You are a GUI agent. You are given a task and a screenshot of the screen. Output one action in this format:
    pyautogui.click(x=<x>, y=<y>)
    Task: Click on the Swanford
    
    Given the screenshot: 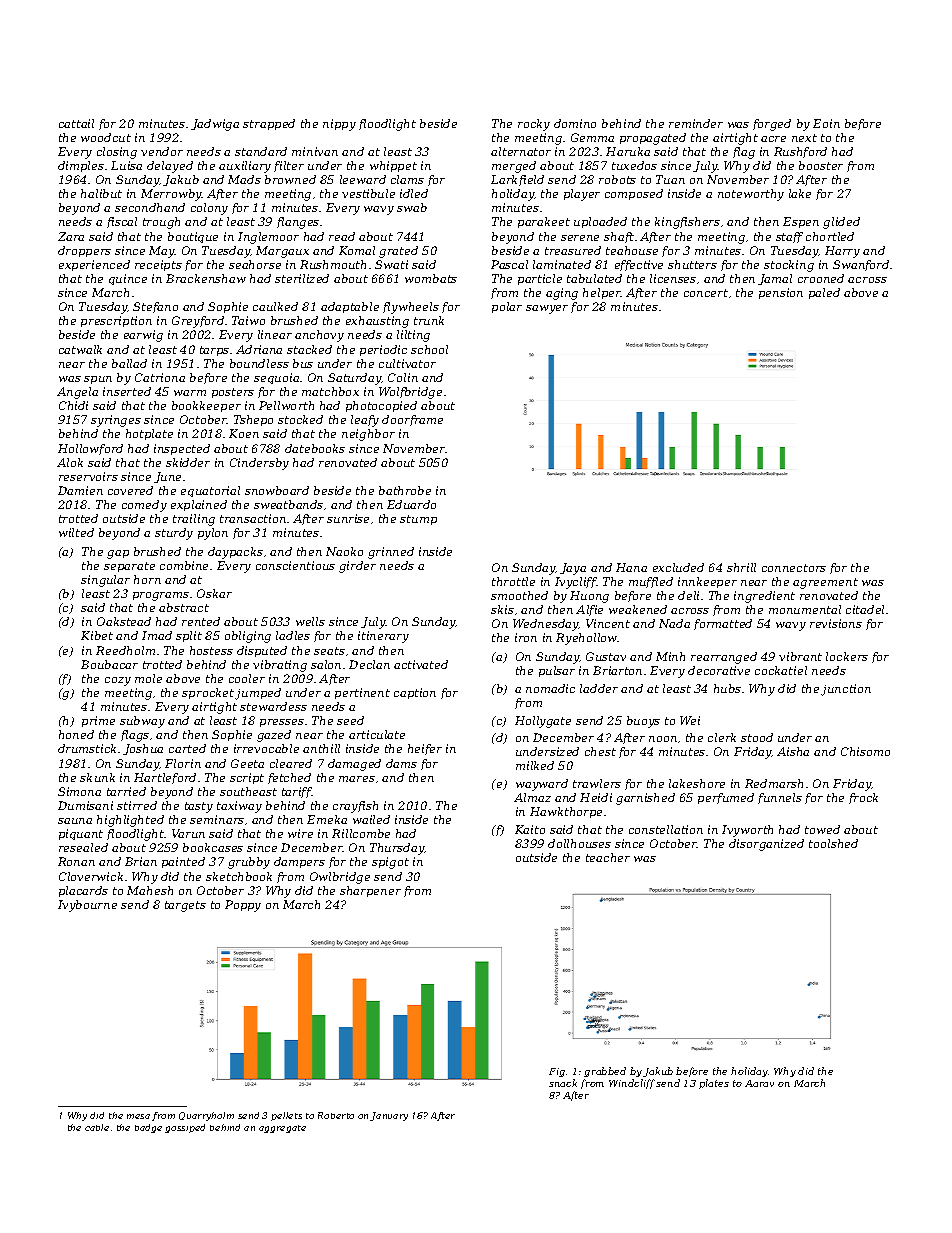 What is the action you would take?
    pyautogui.click(x=861, y=265)
